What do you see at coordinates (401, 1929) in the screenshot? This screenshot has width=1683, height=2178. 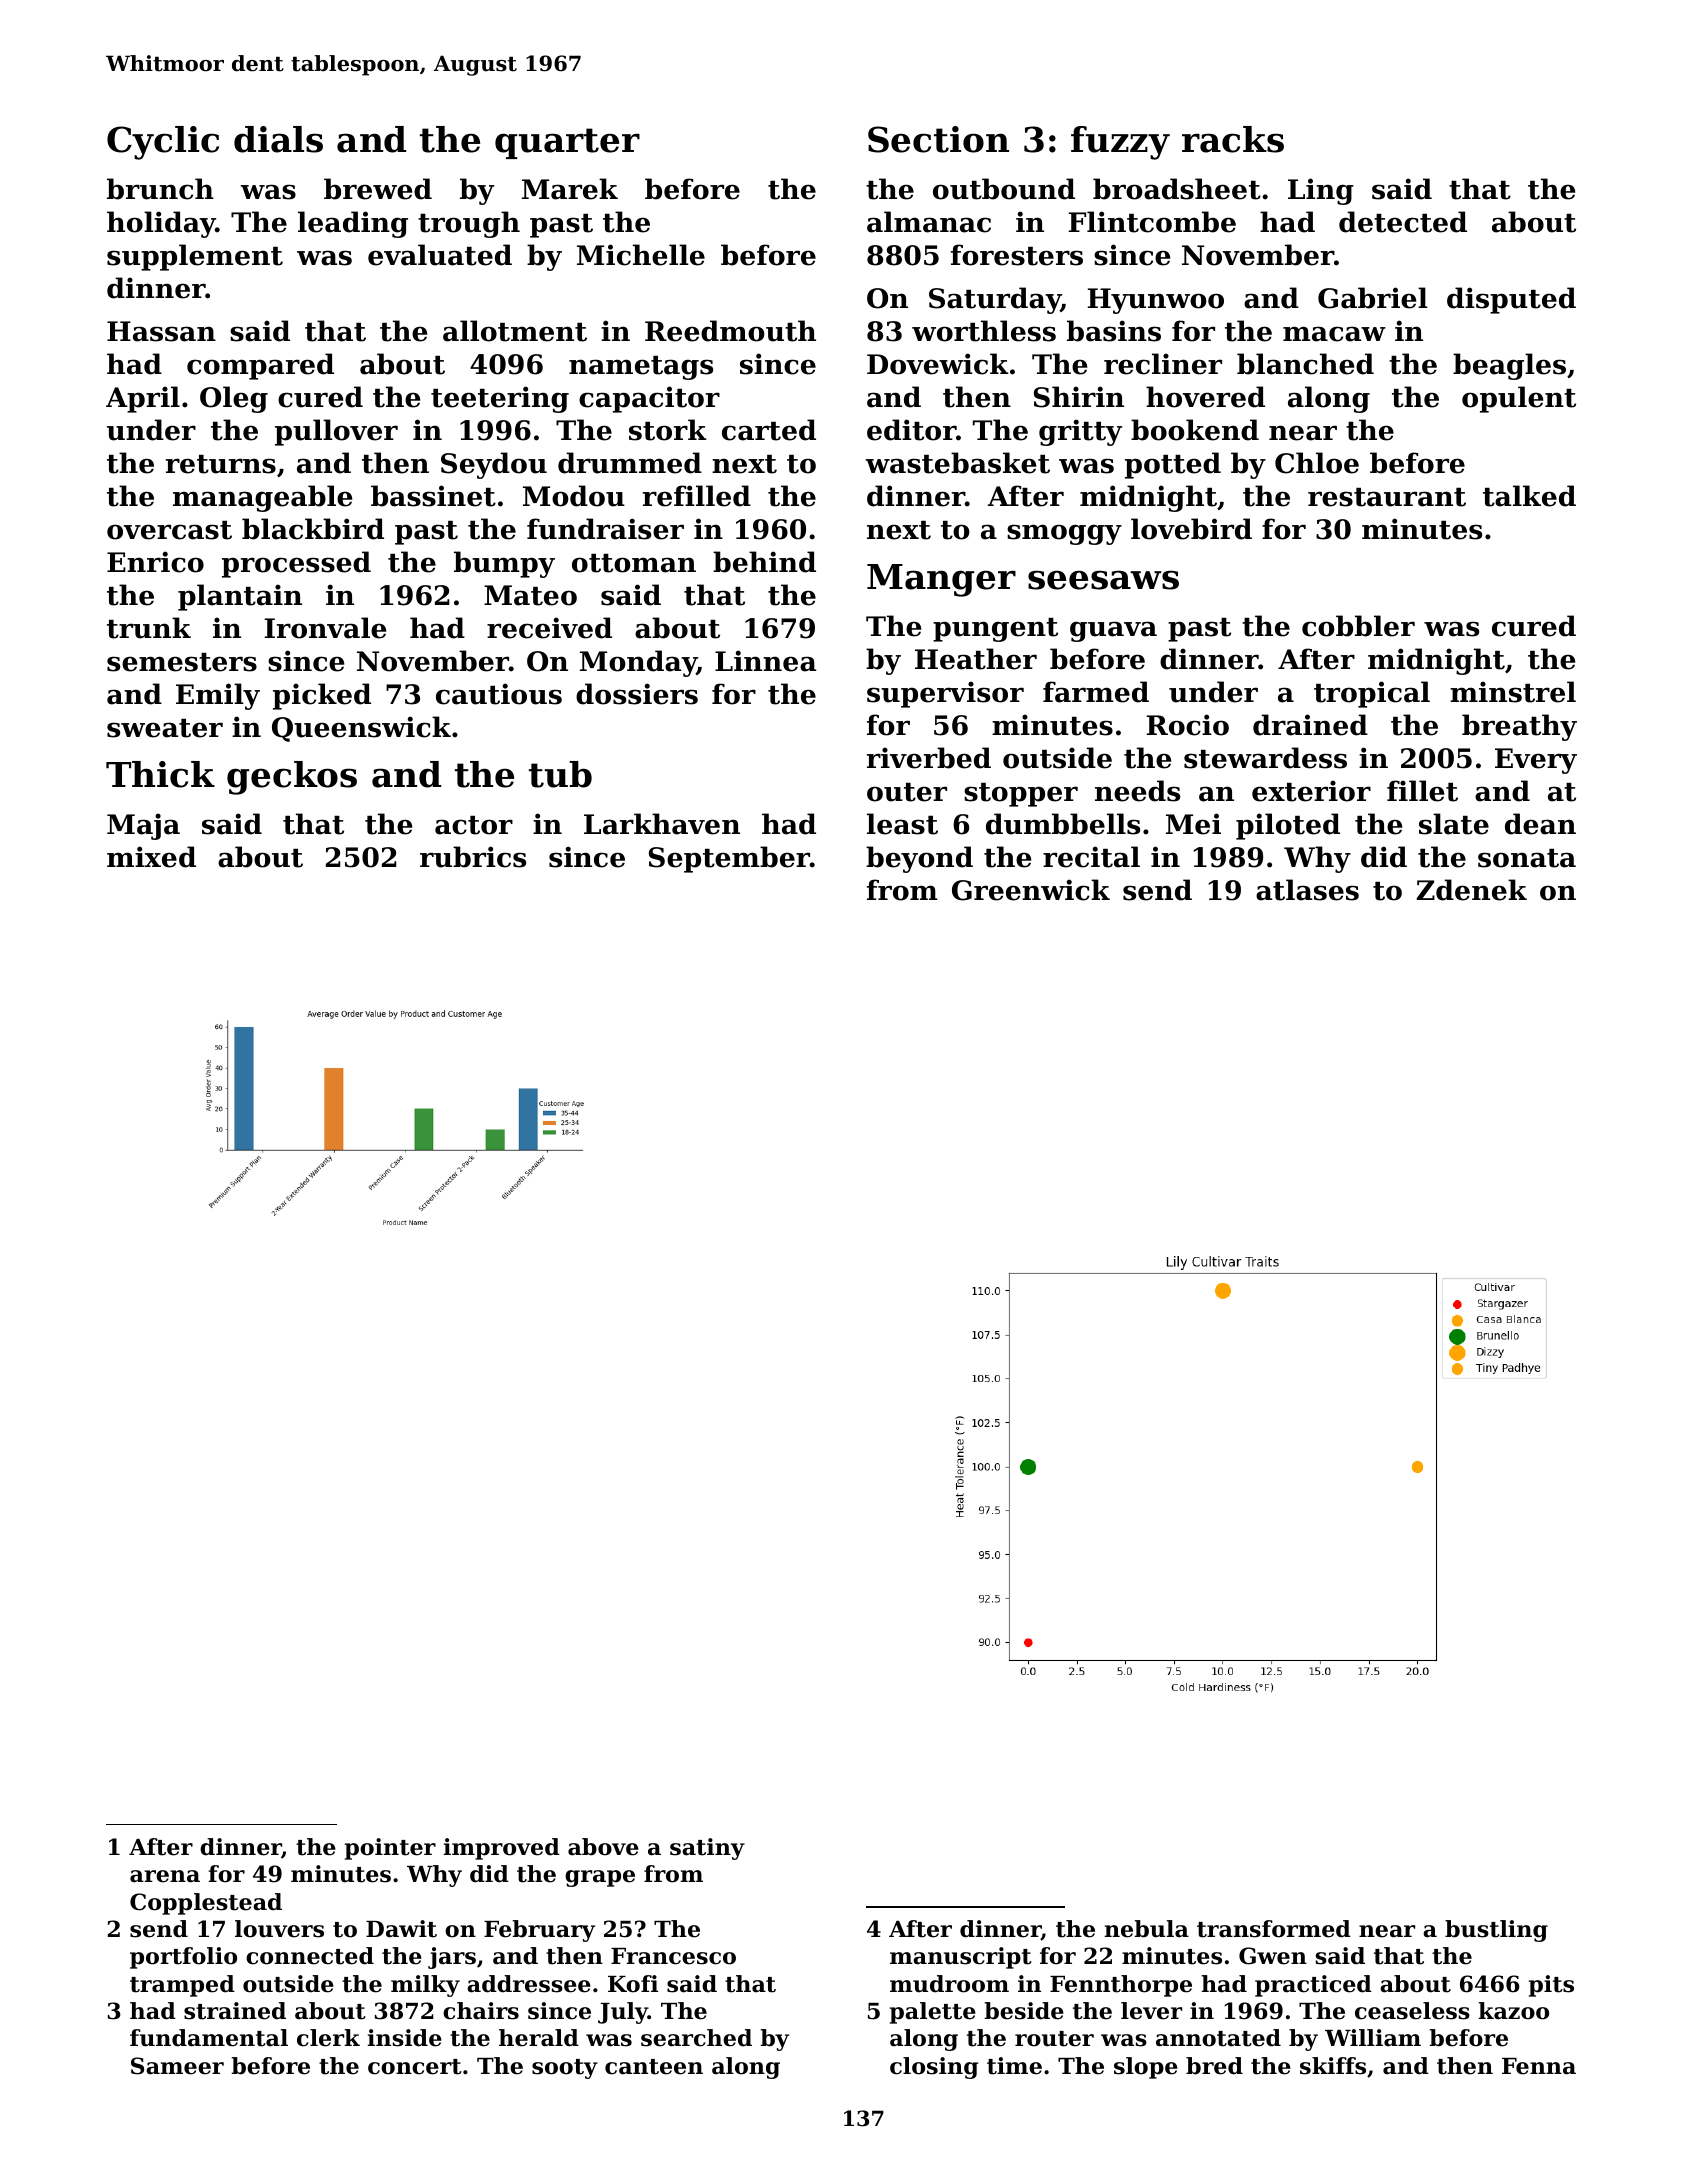 I see `Dawit` at bounding box center [401, 1929].
